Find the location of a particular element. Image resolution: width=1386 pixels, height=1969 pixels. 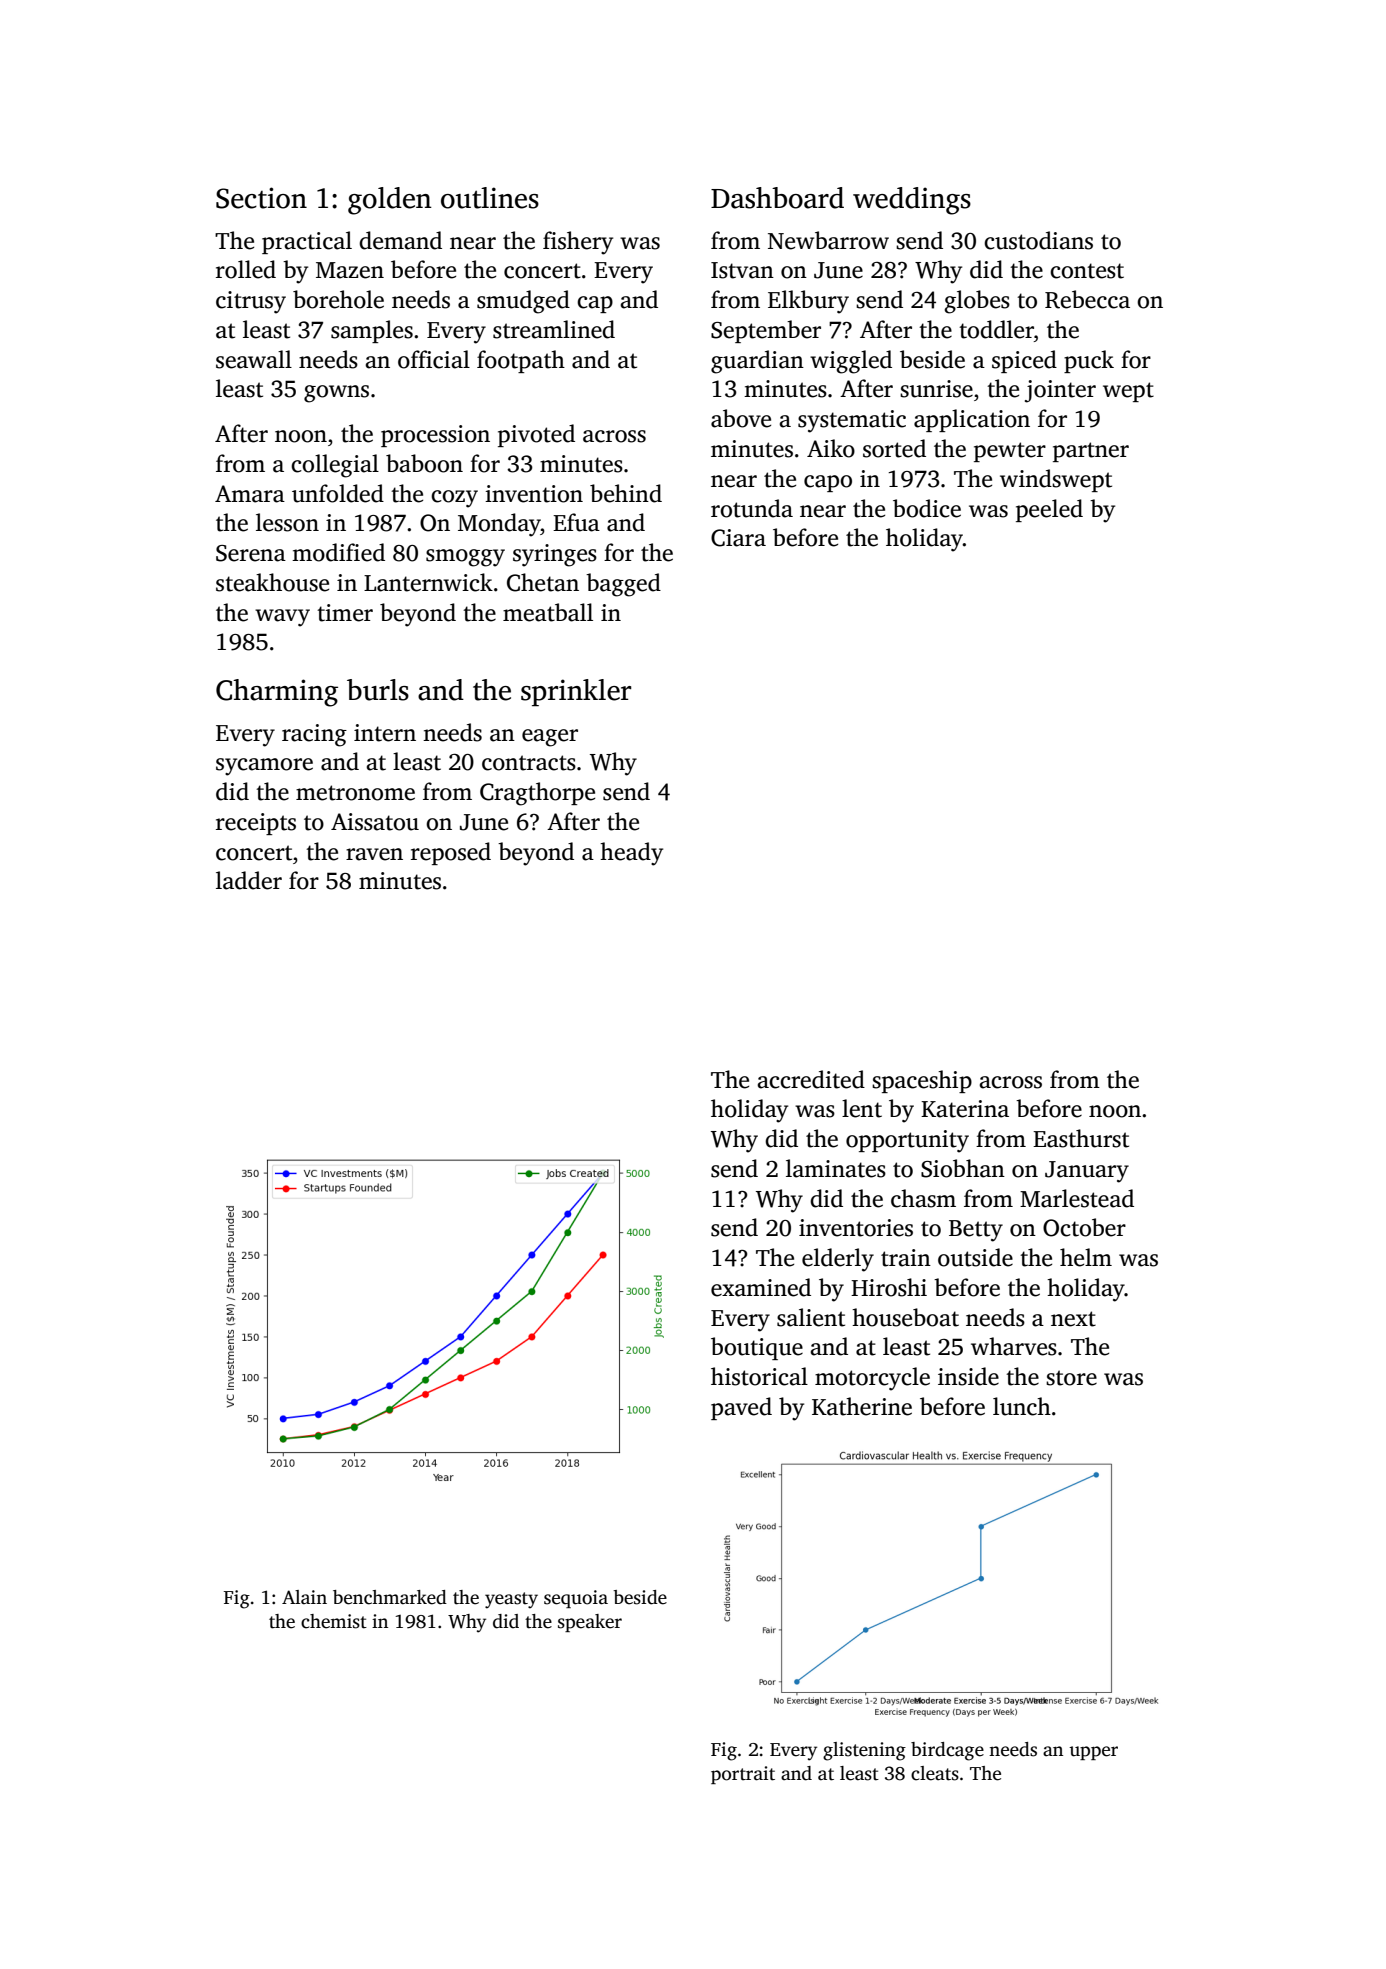

rotunda is located at coordinates (752, 508).
